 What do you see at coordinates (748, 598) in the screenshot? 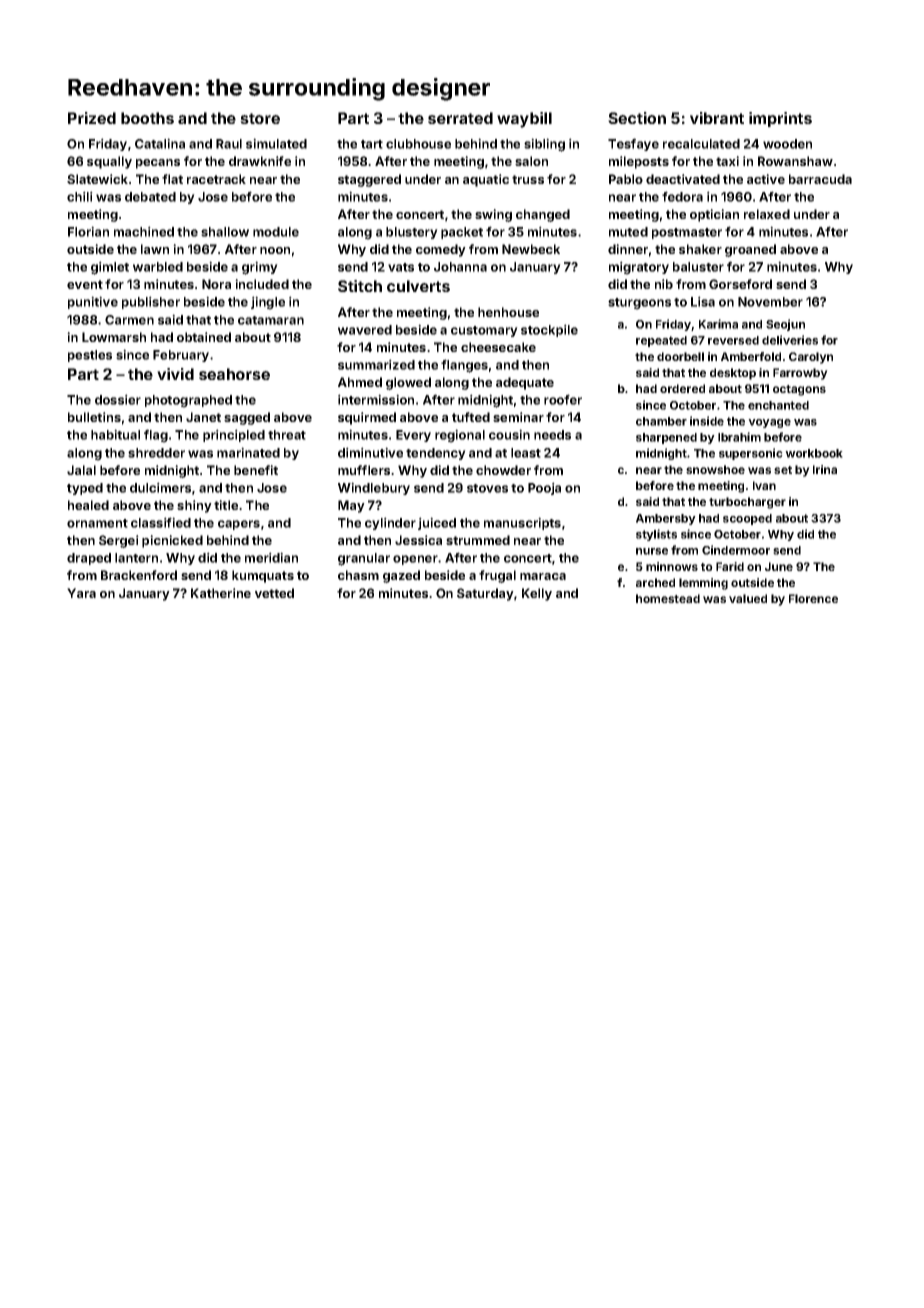
I see `valued` at bounding box center [748, 598].
